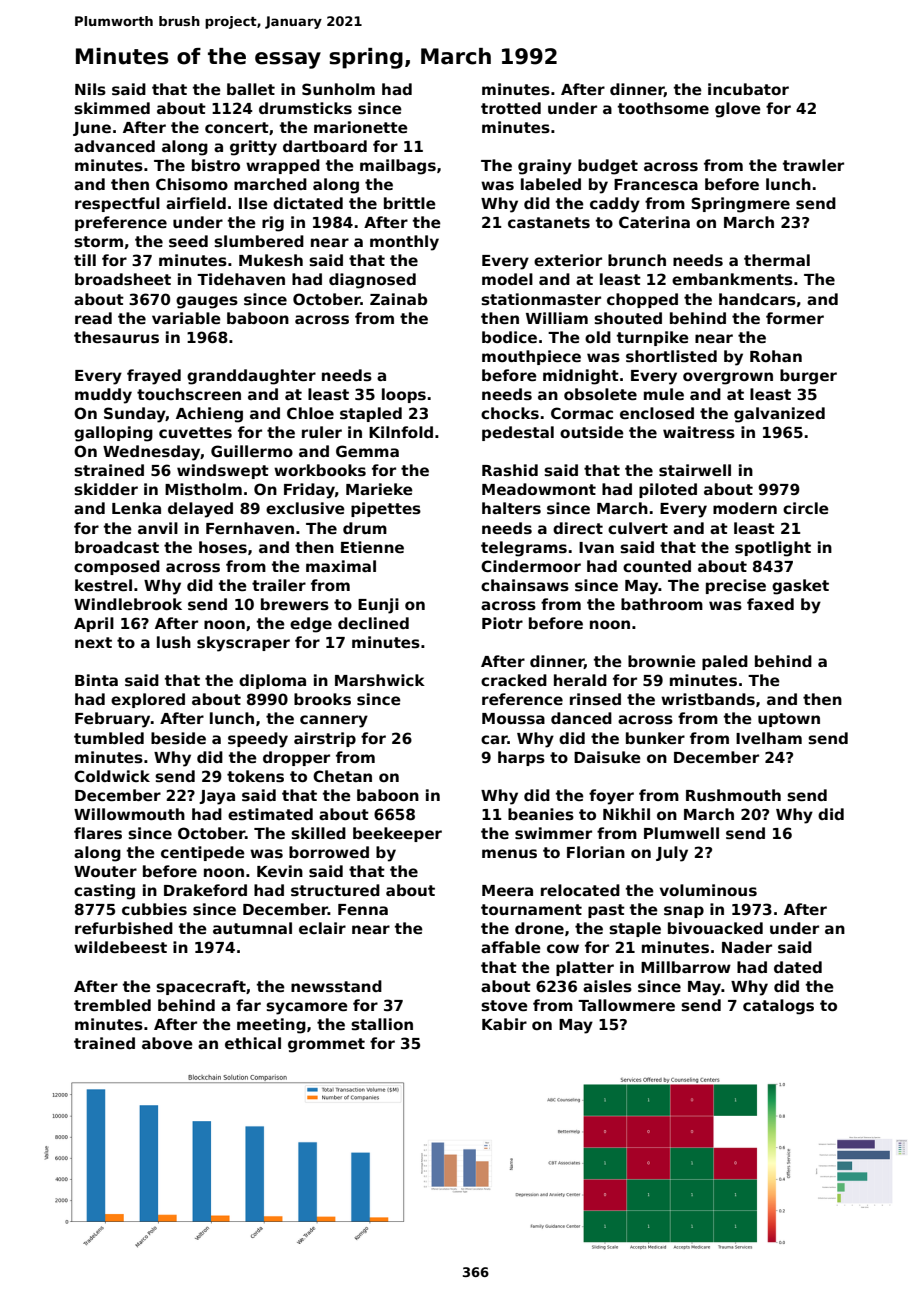 The height and width of the screenshot is (1308, 924). Describe the element at coordinates (514, 680) in the screenshot. I see `cracked` at that location.
